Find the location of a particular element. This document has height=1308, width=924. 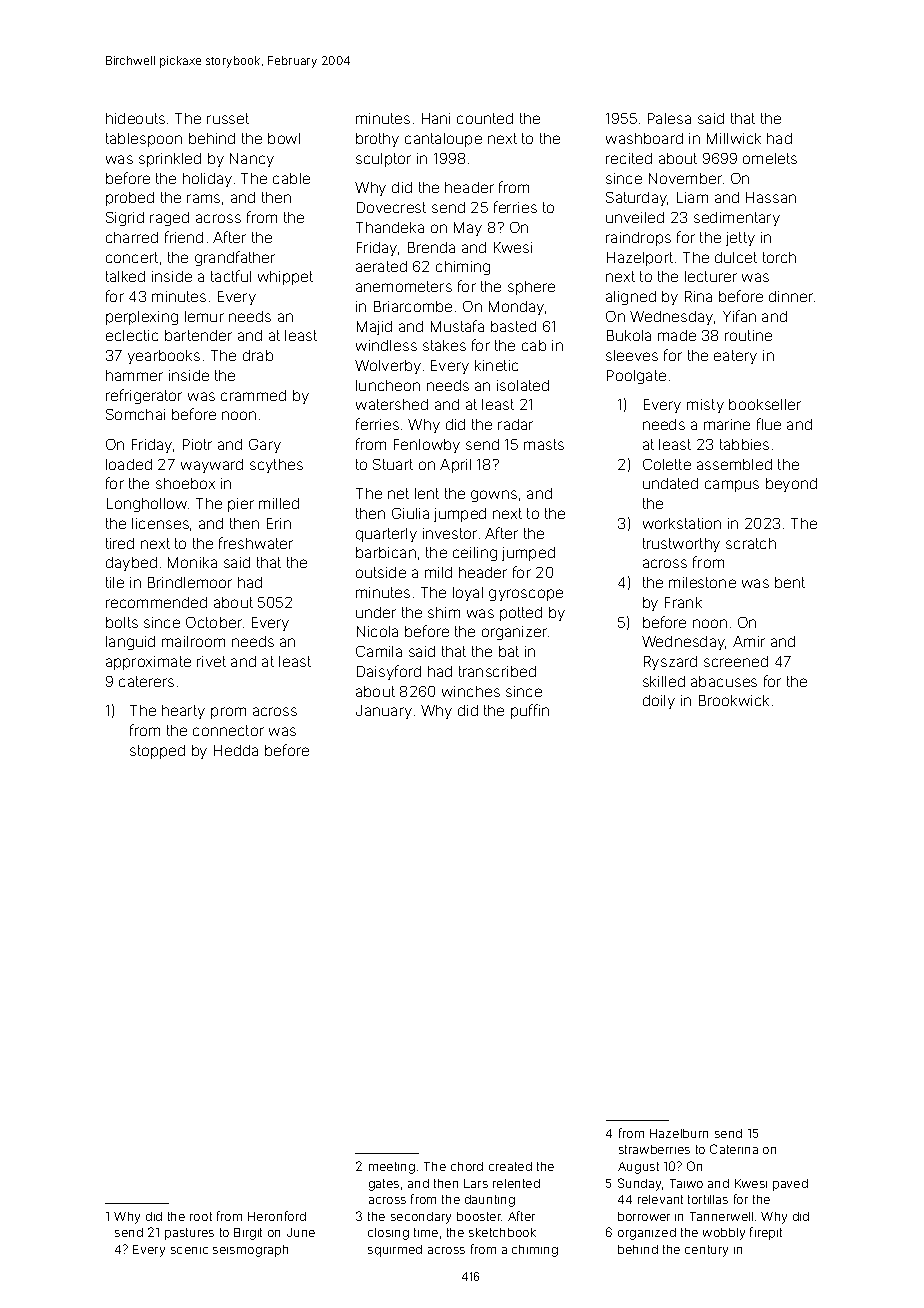

aerated is located at coordinates (381, 266).
